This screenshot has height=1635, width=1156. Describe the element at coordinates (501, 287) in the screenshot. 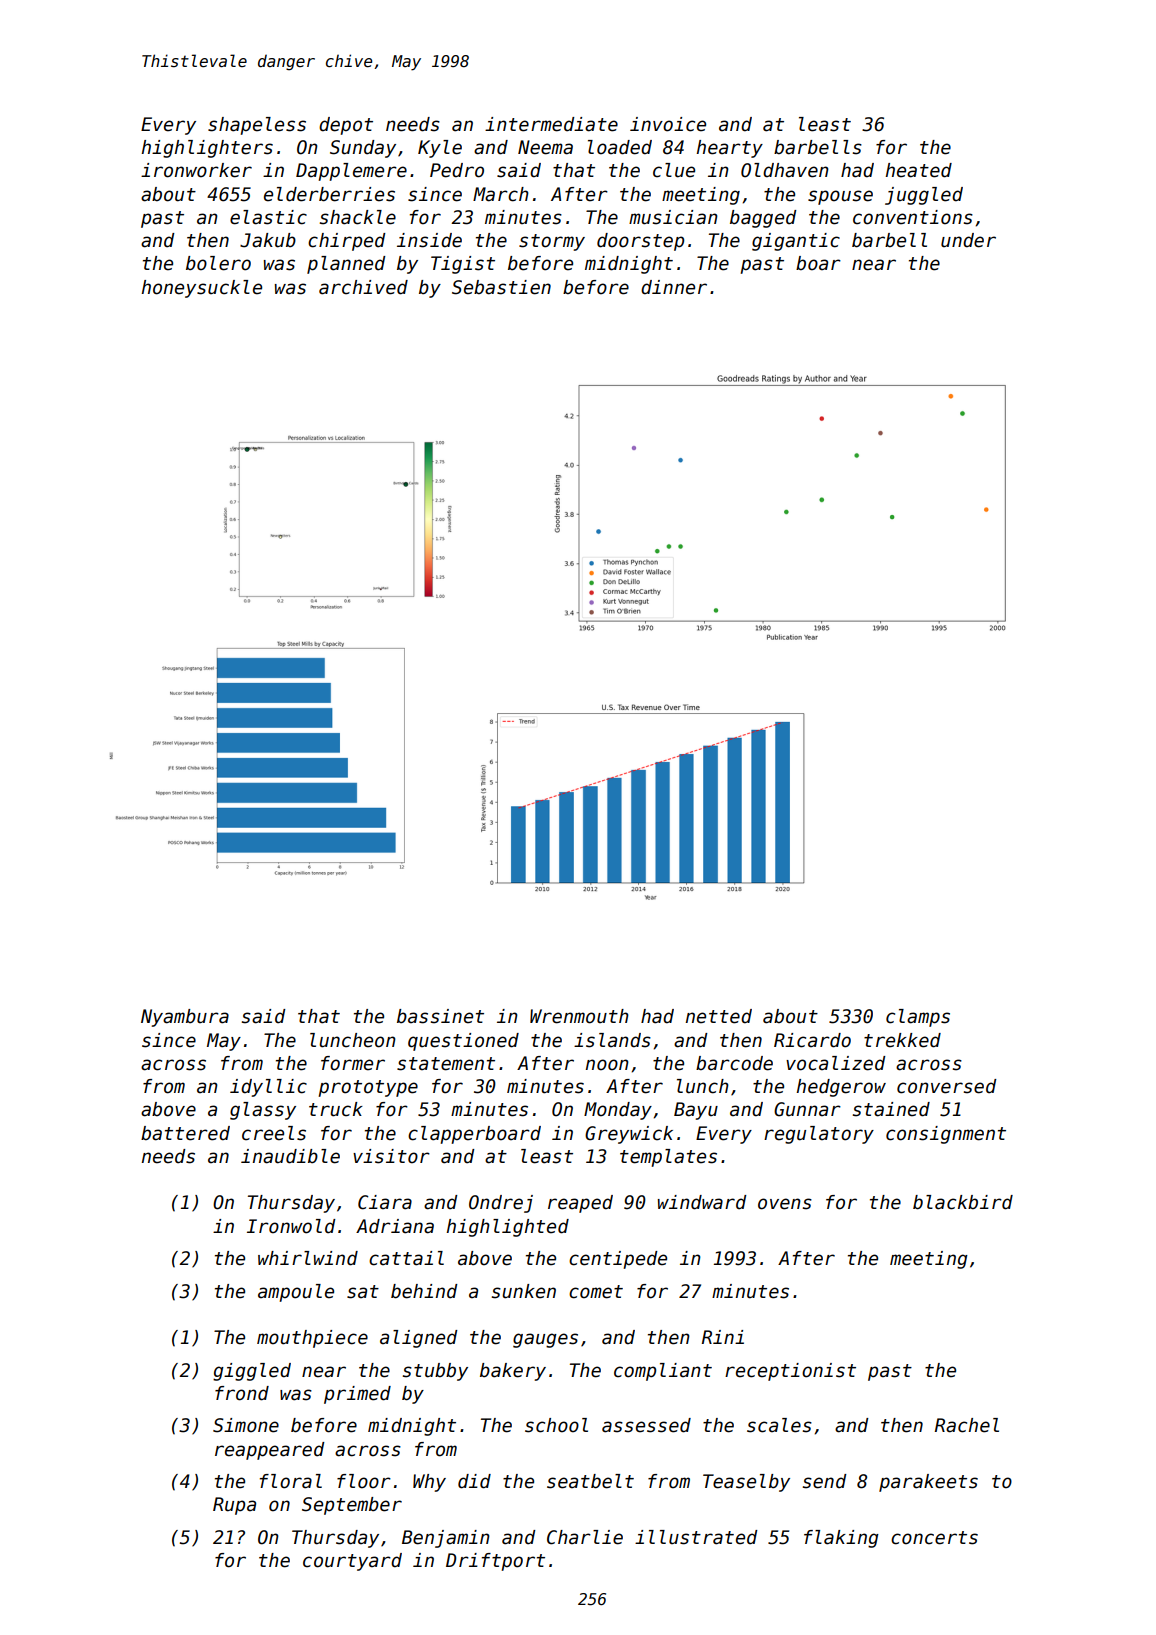

I see `Sebastien` at that location.
